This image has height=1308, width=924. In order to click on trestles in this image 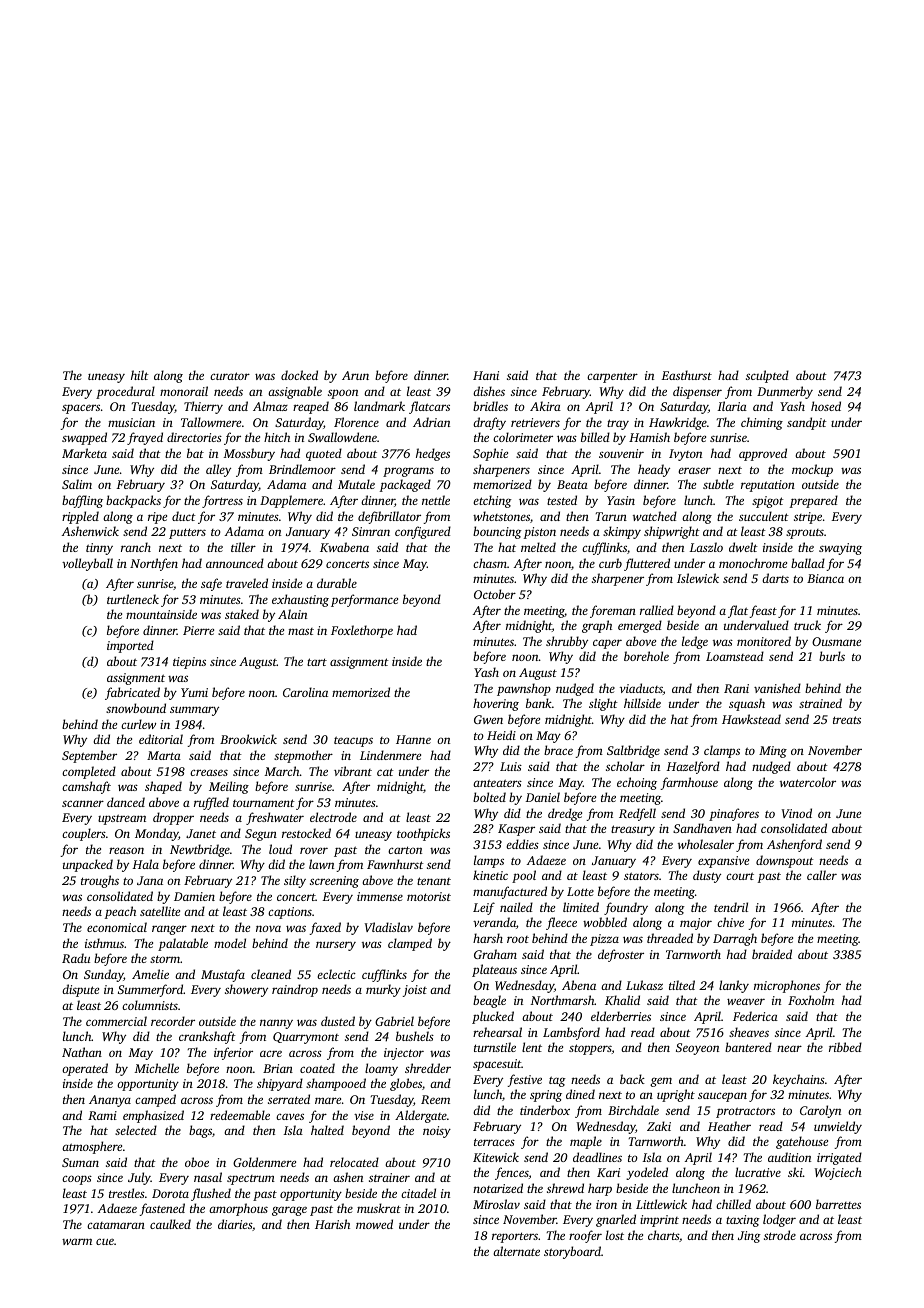, I will do `click(127, 1193)`.
